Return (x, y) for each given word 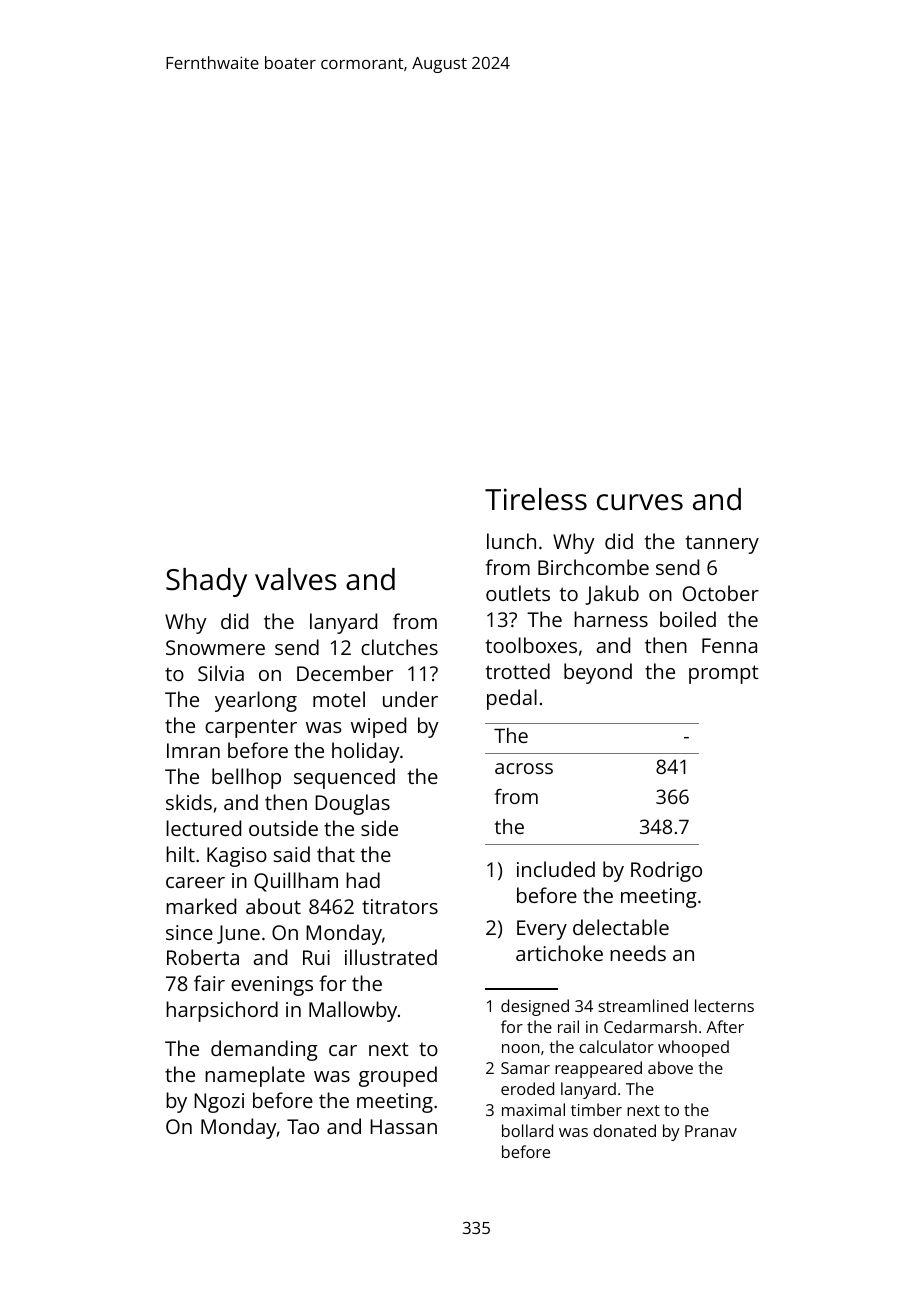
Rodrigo (666, 871)
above (670, 1067)
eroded (527, 1088)
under (410, 699)
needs (638, 953)
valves (296, 579)
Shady (206, 582)
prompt (724, 674)
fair (209, 983)
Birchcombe (593, 567)
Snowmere (215, 647)
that (336, 854)
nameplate (255, 1076)
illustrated (391, 957)
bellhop (246, 778)
